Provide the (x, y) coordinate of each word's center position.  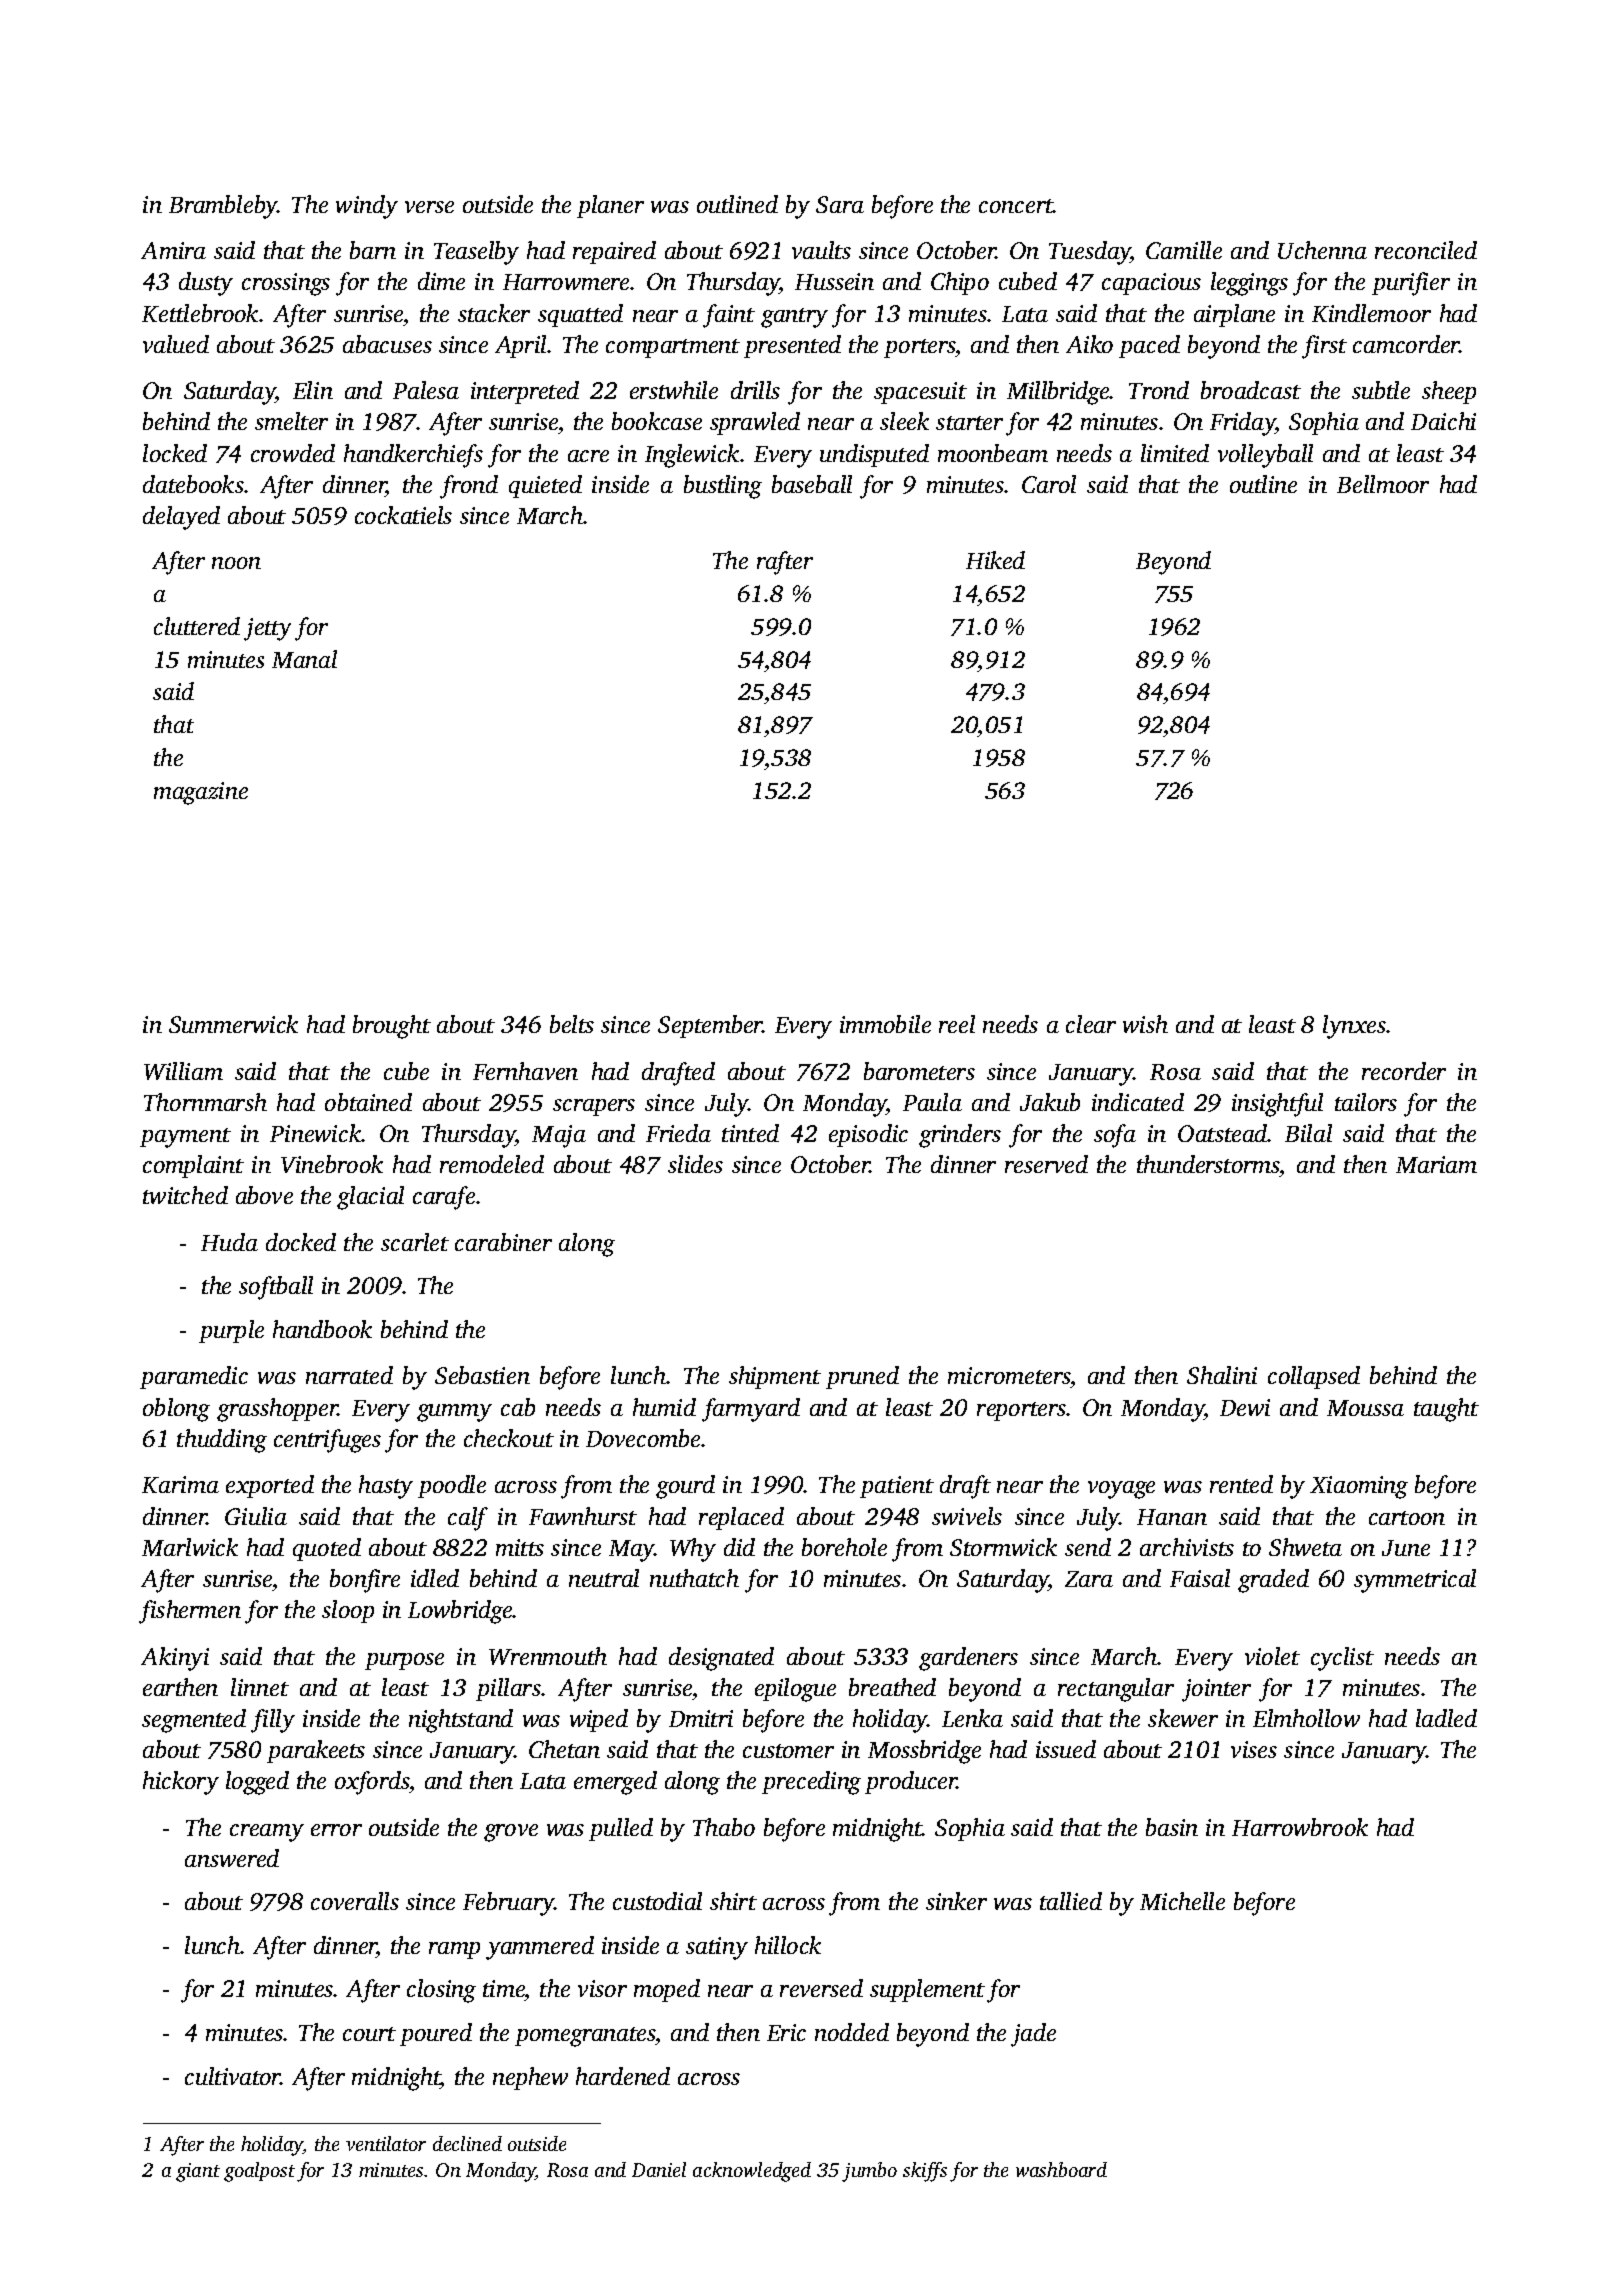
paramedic (194, 1377)
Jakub (1050, 1102)
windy (367, 207)
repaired (614, 252)
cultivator (233, 2076)
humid (664, 1407)
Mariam (1436, 1164)
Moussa (1365, 1408)
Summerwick (233, 1024)
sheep (1449, 392)
